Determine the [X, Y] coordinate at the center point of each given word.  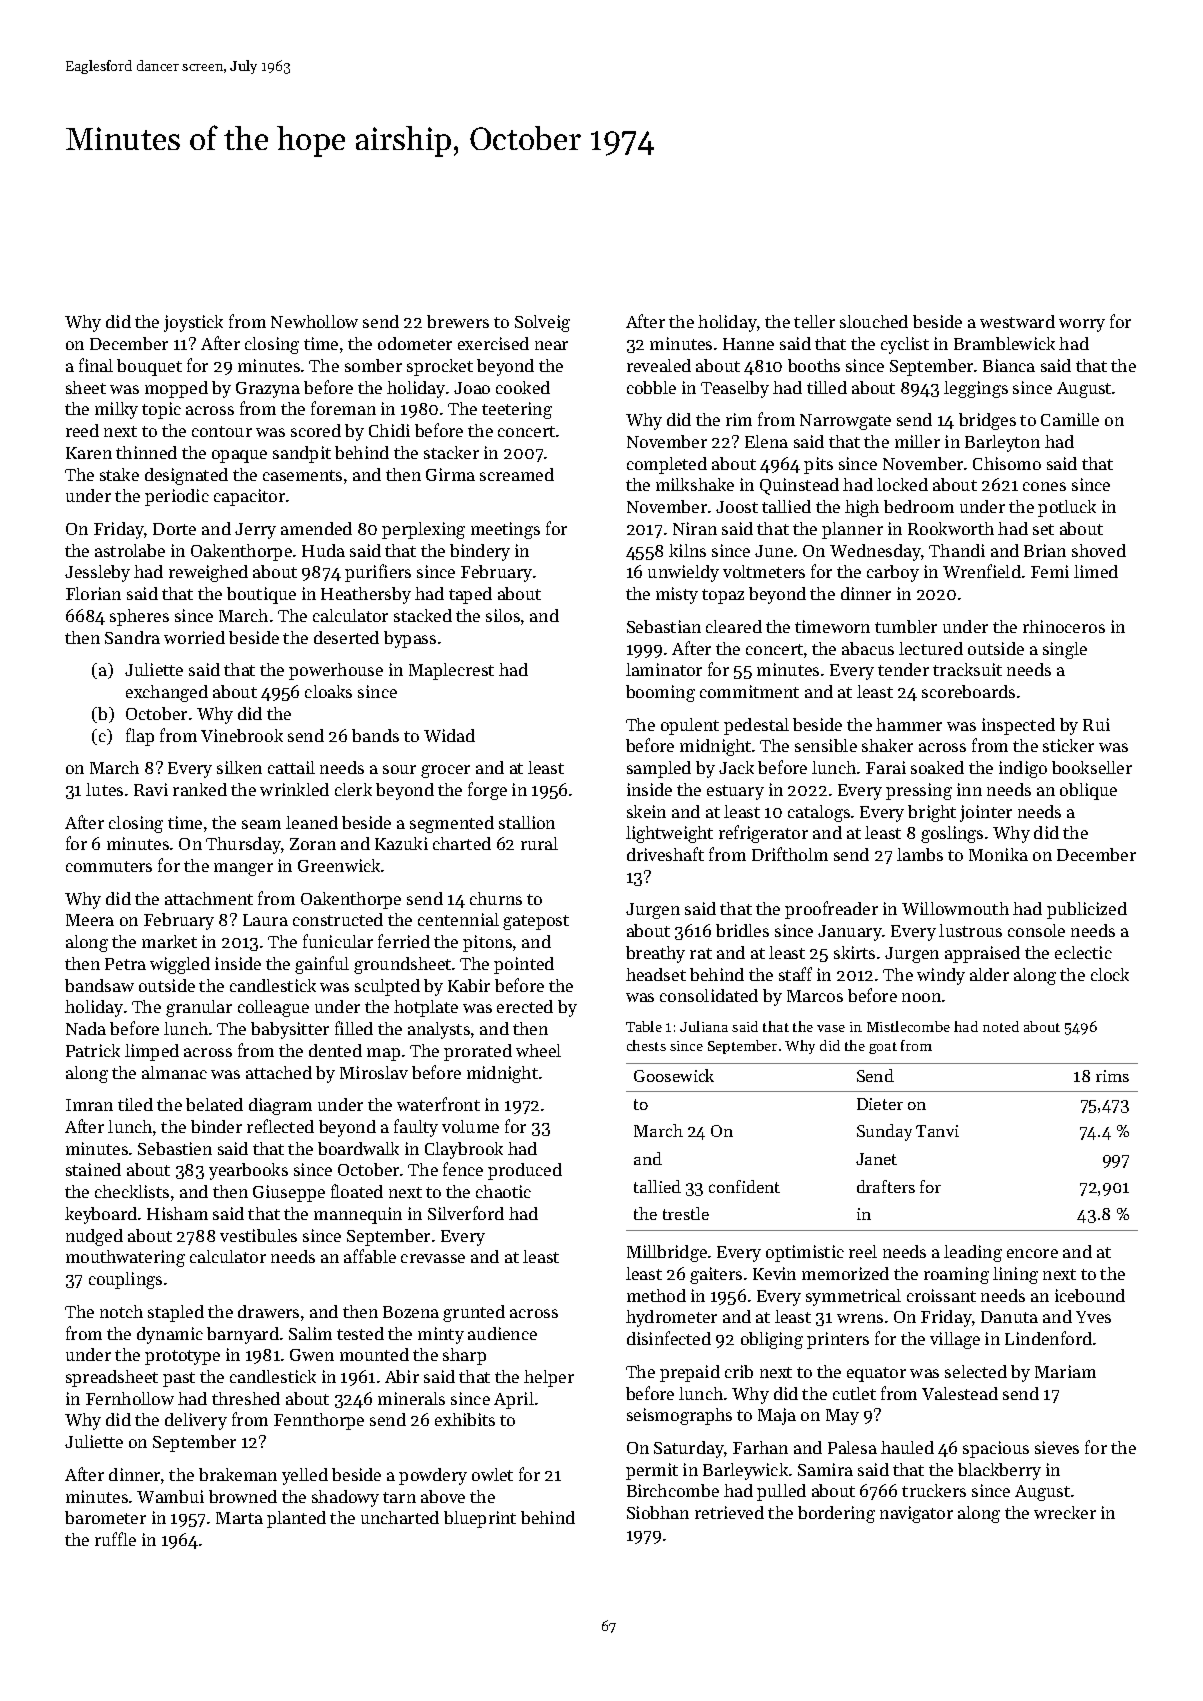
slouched [874, 321]
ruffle [115, 1539]
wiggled [180, 965]
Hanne [748, 344]
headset [656, 974]
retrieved [729, 1512]
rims [1112, 1076]
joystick [193, 323]
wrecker [1065, 1512]
